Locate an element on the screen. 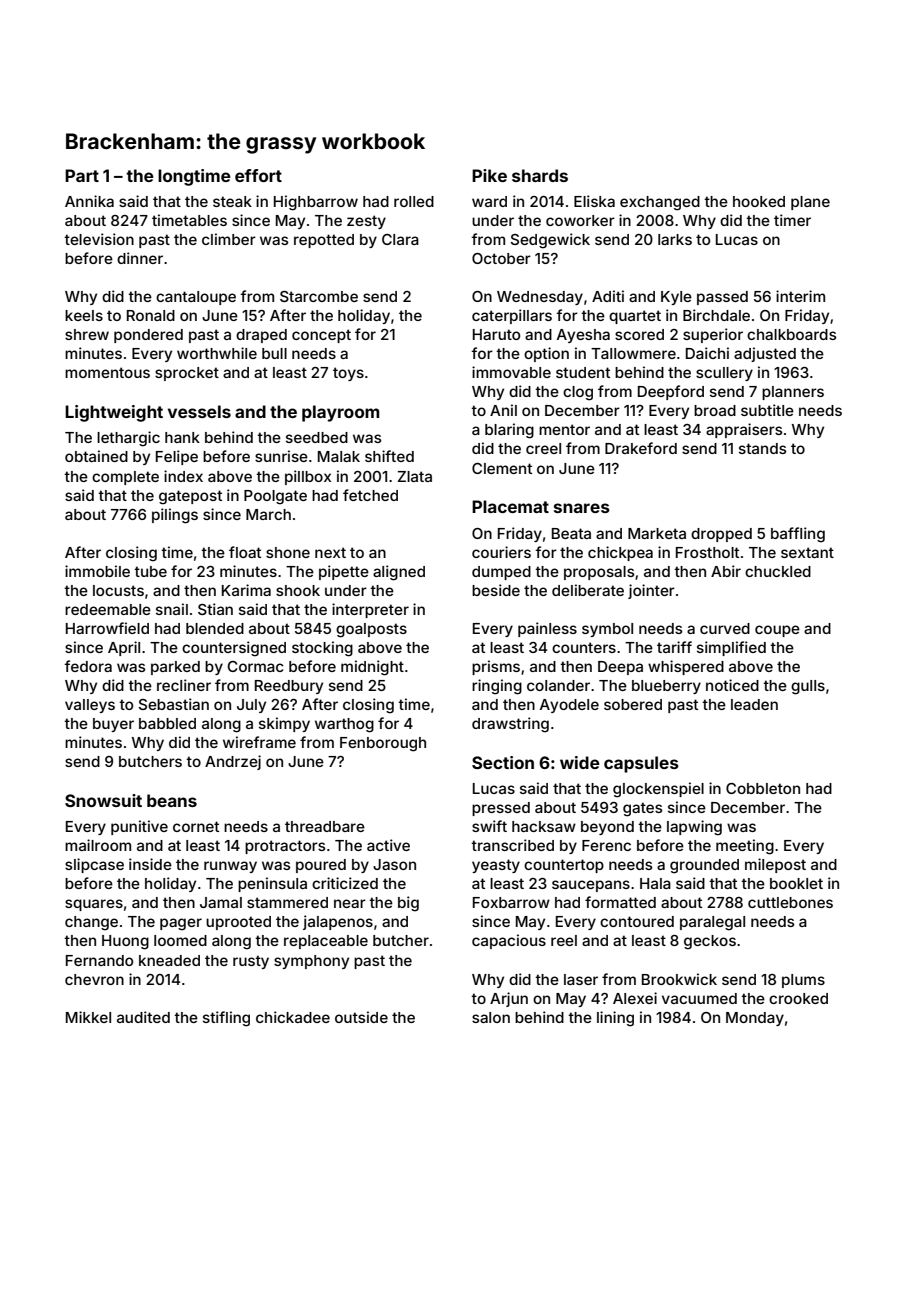 The image size is (908, 1316). planners is located at coordinates (793, 393).
